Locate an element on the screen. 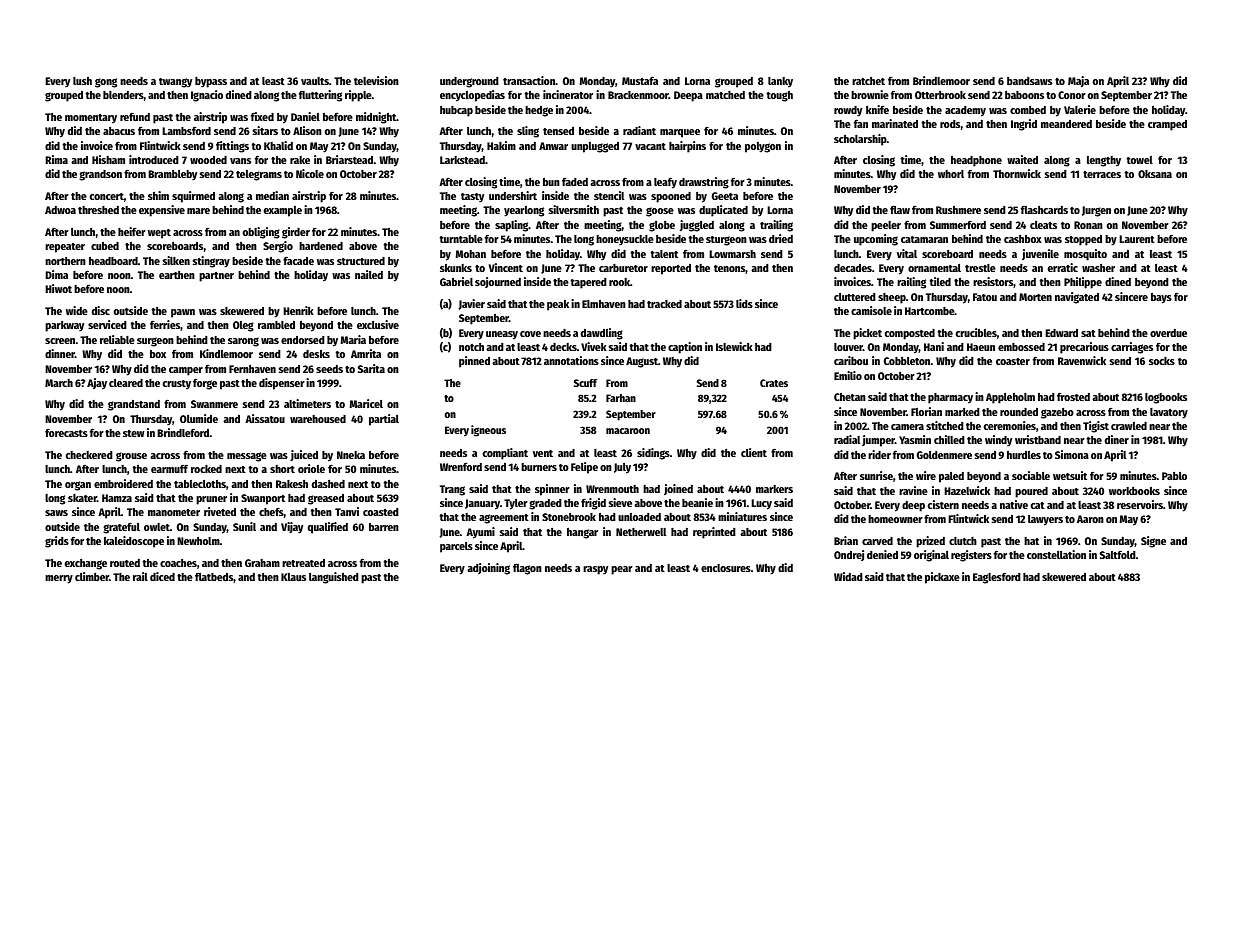  dawdling is located at coordinates (602, 334).
